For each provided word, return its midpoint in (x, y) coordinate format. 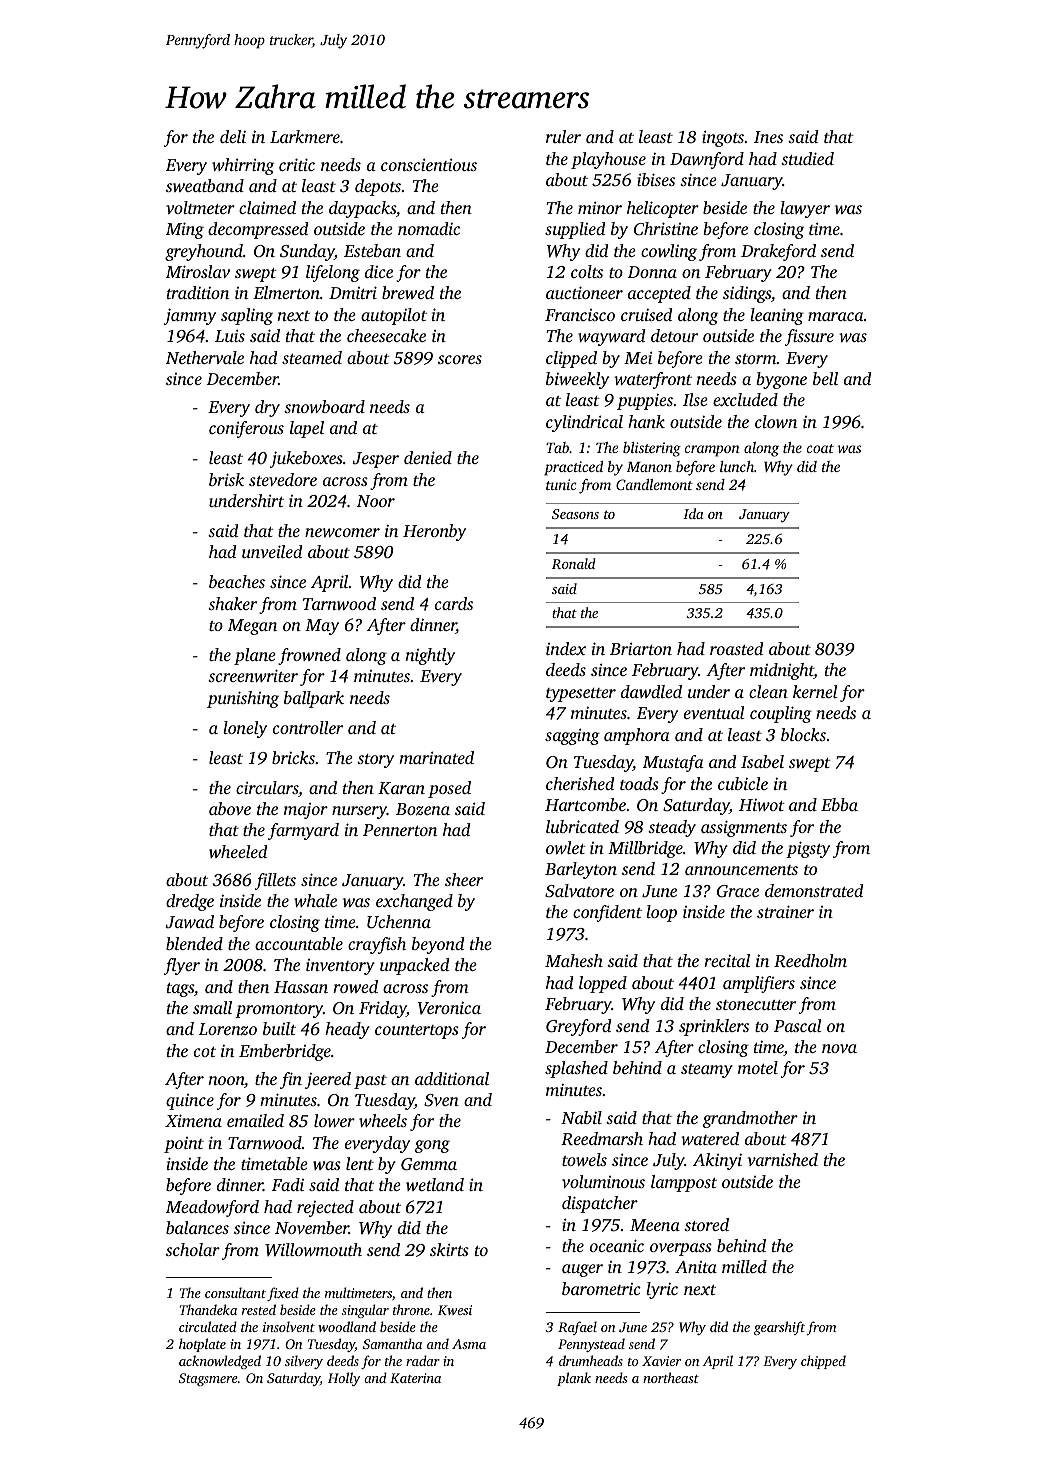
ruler (563, 136)
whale (315, 900)
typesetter (581, 695)
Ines (768, 137)
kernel (815, 691)
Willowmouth (313, 1249)
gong (432, 1146)
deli (233, 136)
